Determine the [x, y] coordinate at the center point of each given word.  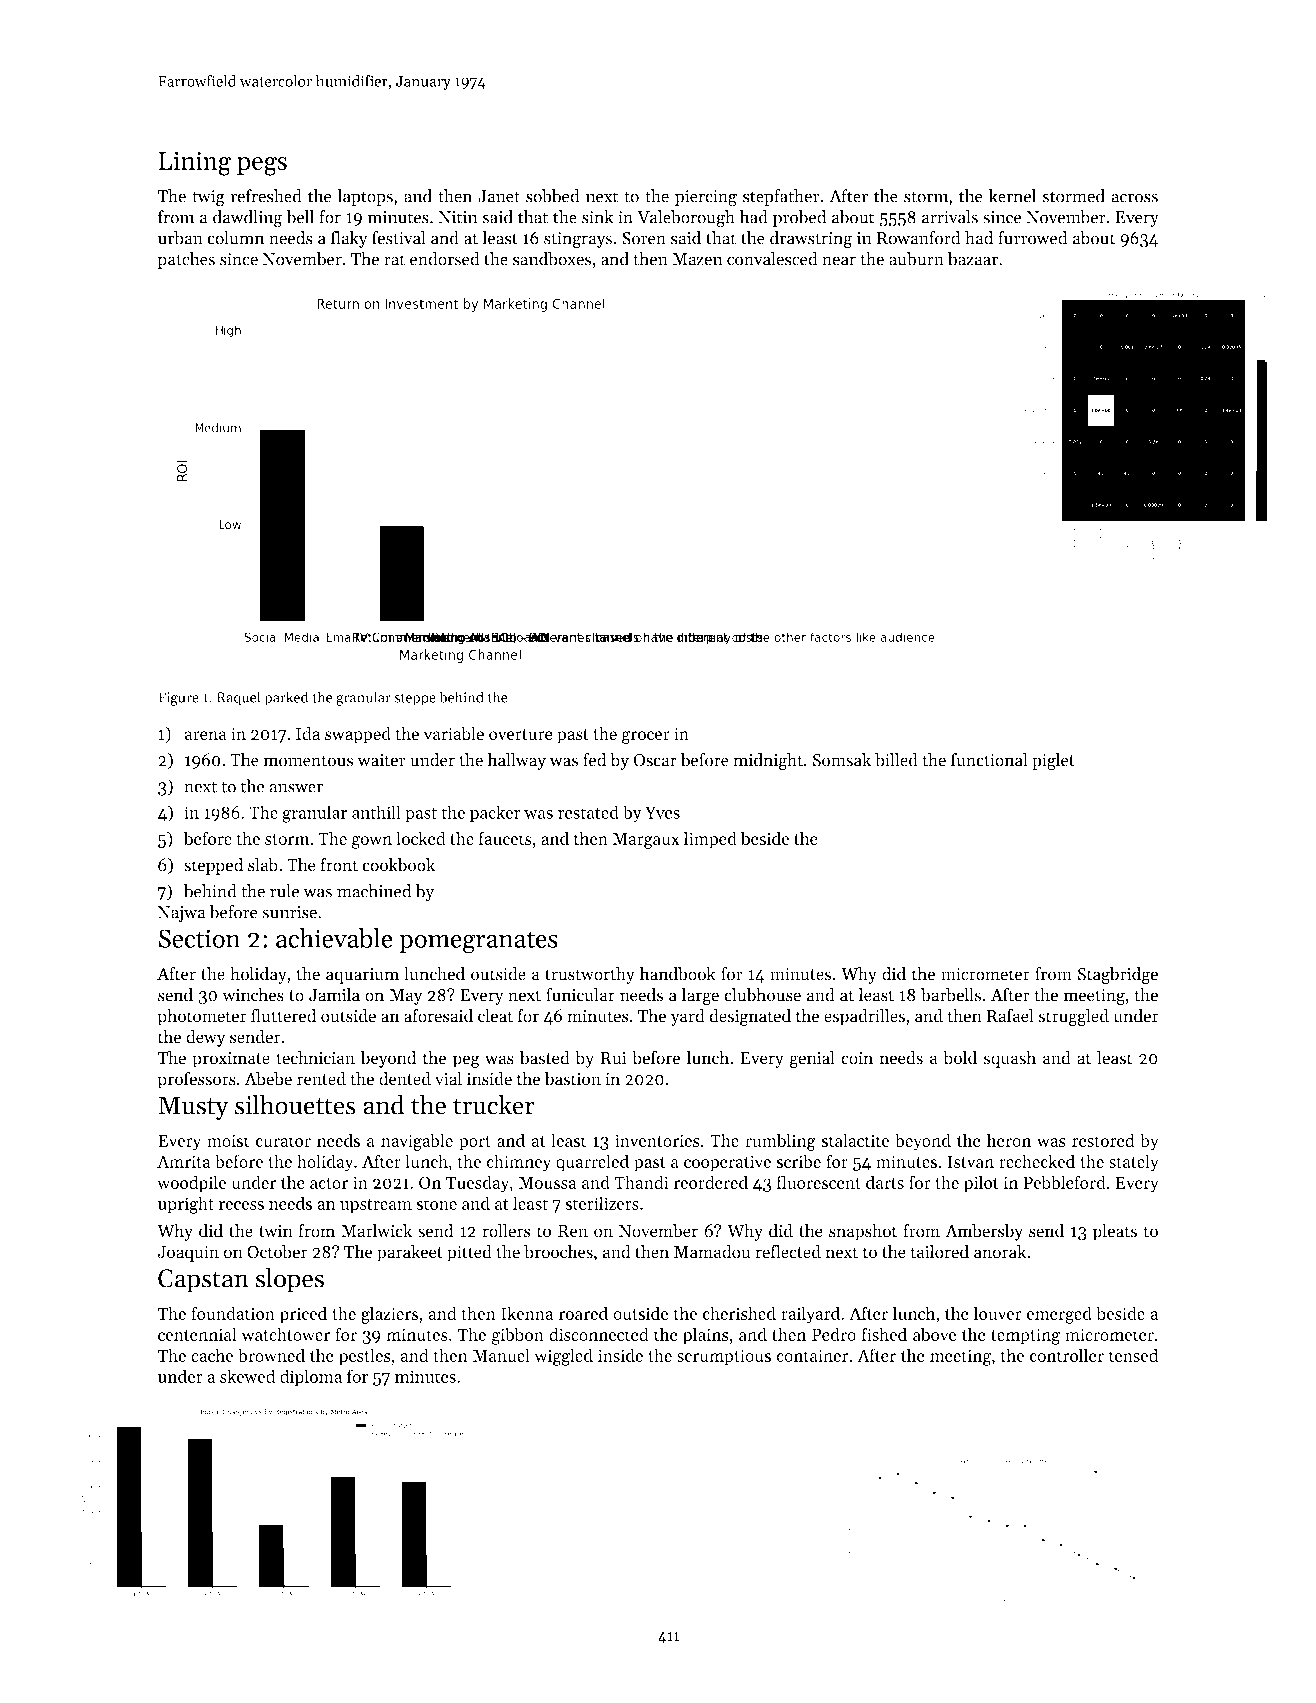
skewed [247, 1376]
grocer [646, 737]
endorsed [445, 259]
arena [206, 735]
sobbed [553, 196]
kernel [1012, 196]
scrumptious [724, 1357]
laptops [365, 197]
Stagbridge [1117, 975]
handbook [678, 974]
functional [989, 760]
